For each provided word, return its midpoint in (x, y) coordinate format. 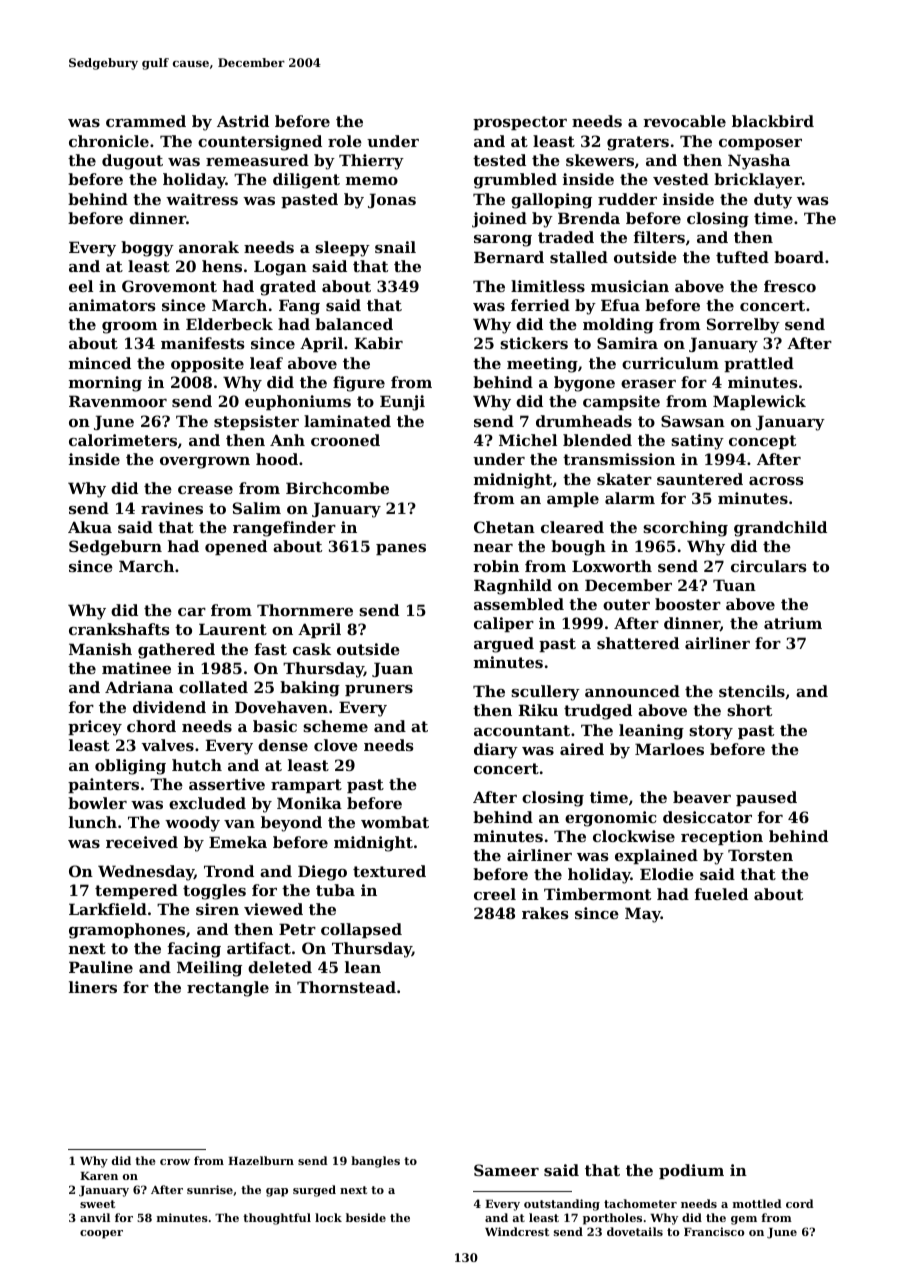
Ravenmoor (118, 401)
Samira (627, 343)
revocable (684, 121)
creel (495, 894)
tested (499, 160)
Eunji (402, 403)
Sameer (506, 1170)
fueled (721, 894)
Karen (99, 1176)
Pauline (101, 967)
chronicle (109, 141)
